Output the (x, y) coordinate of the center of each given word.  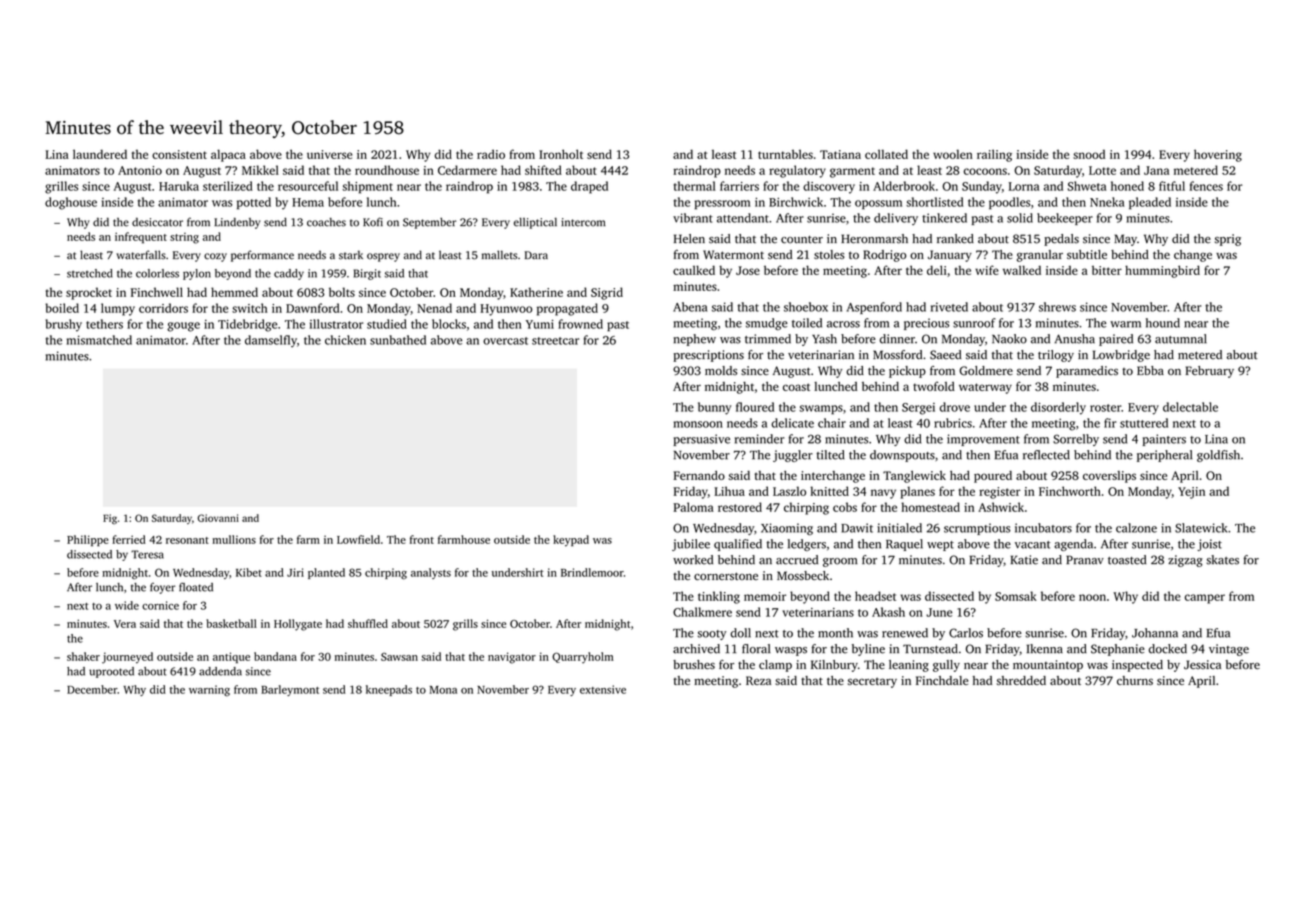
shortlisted (934, 202)
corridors (163, 308)
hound (1163, 323)
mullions (234, 539)
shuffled (368, 623)
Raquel (904, 545)
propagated (567, 309)
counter (802, 240)
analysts (431, 573)
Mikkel (260, 170)
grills (465, 625)
